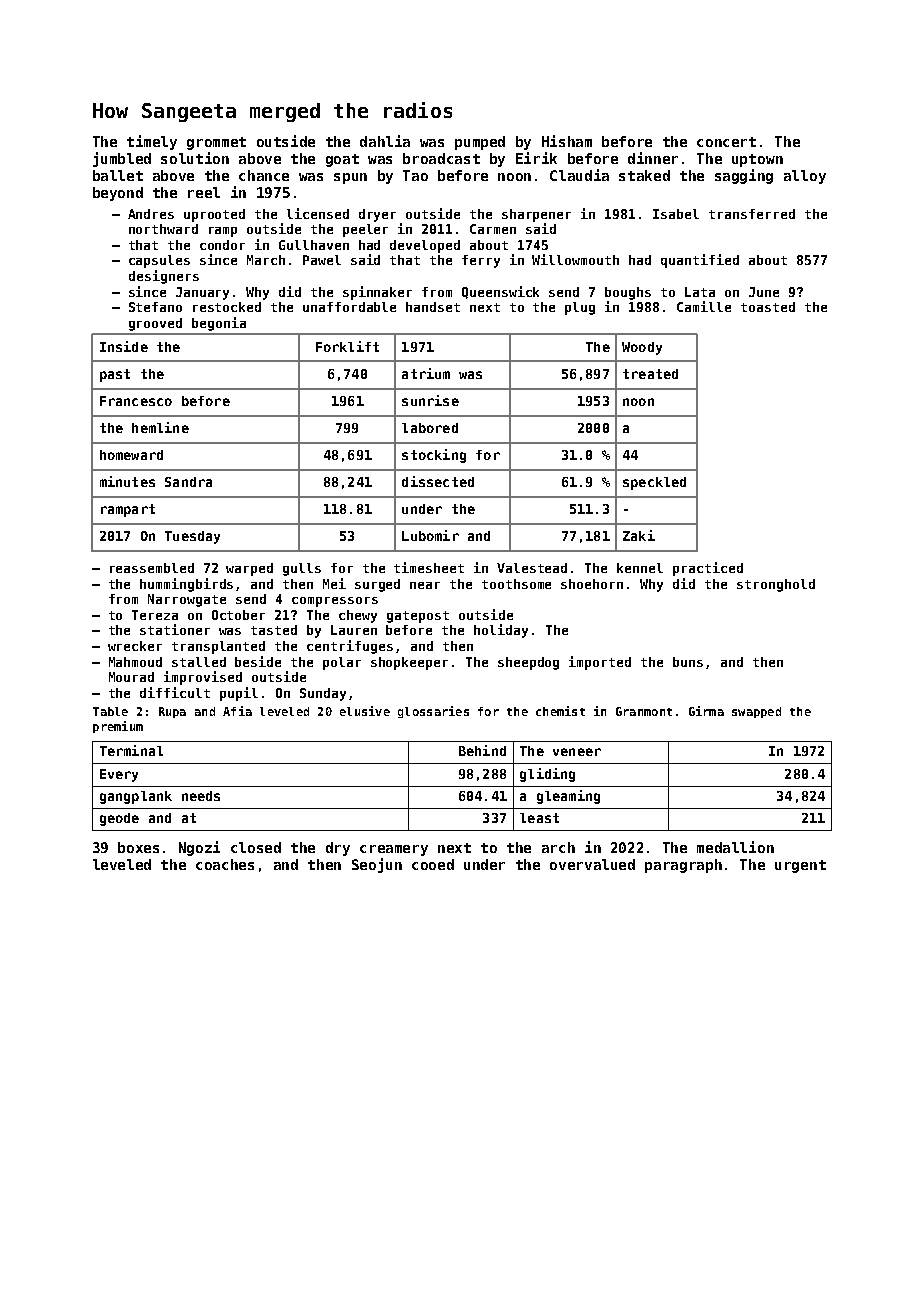  What do you see at coordinates (433, 864) in the screenshot?
I see `cooed` at bounding box center [433, 864].
